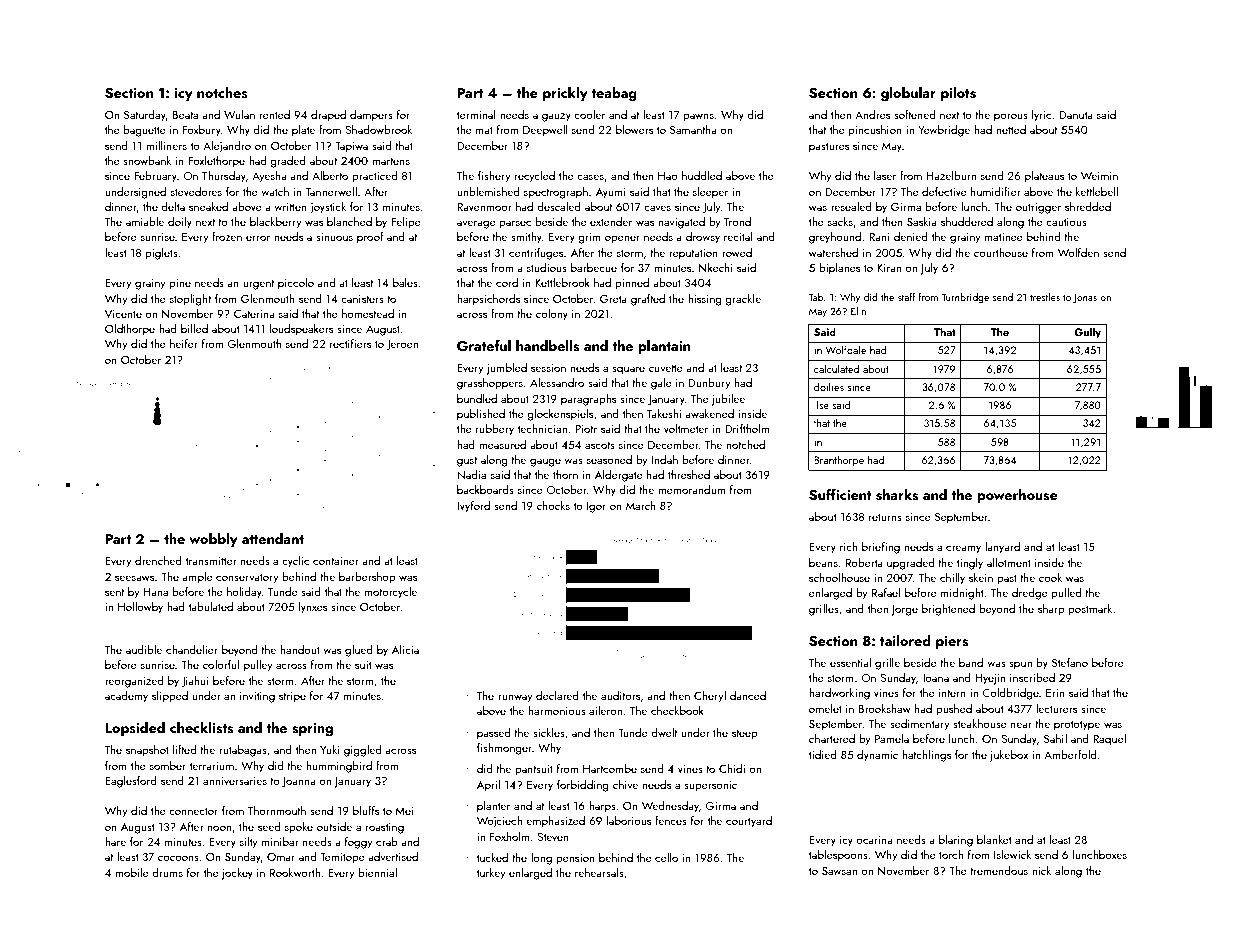 This screenshot has width=1233, height=952. Describe the element at coordinates (840, 494) in the screenshot. I see `Sufficient` at that location.
